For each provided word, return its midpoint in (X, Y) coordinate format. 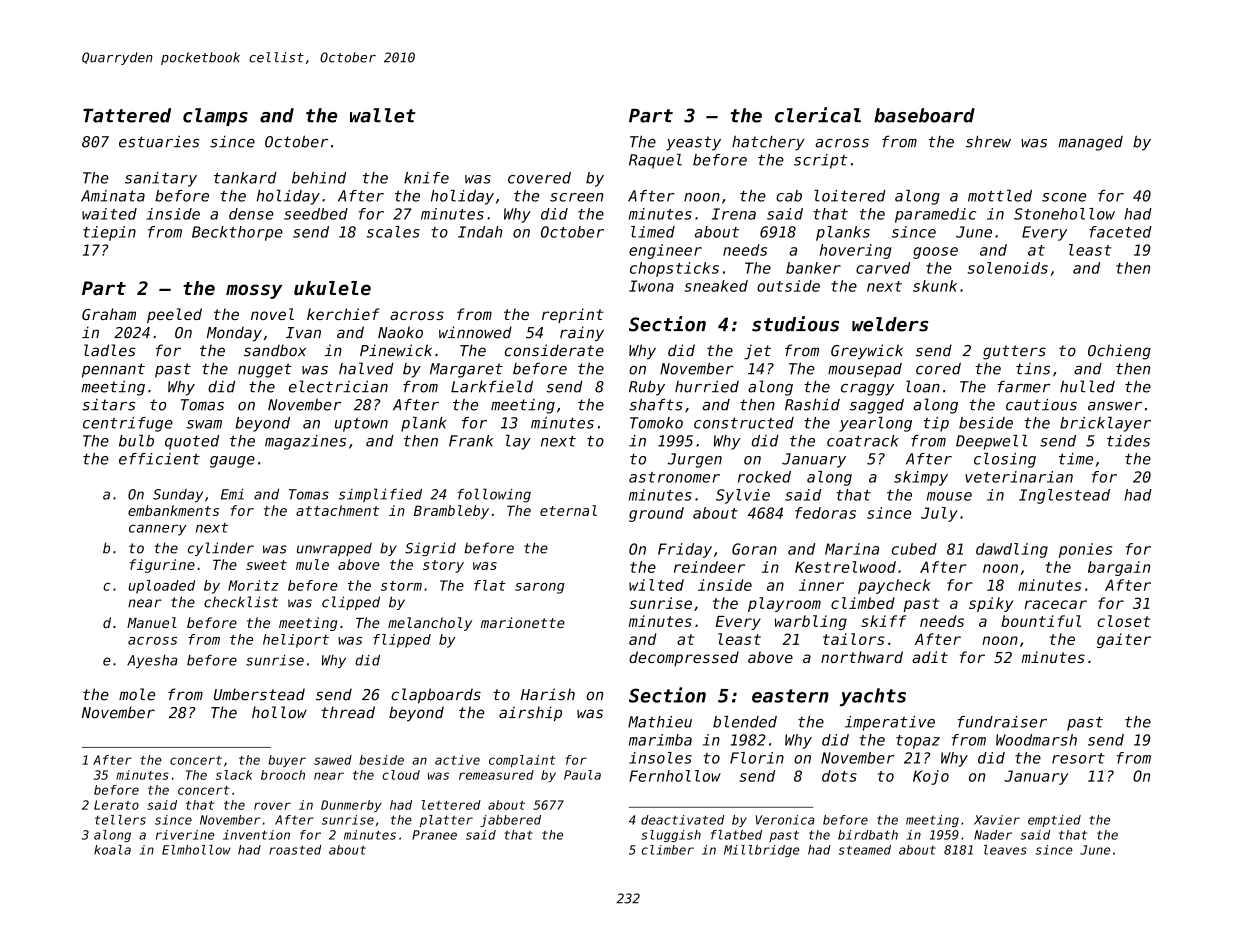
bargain (1119, 568)
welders (890, 324)
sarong (540, 588)
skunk (935, 286)
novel (272, 314)
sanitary (161, 179)
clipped (351, 603)
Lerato (116, 805)
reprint (572, 315)
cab (789, 196)
